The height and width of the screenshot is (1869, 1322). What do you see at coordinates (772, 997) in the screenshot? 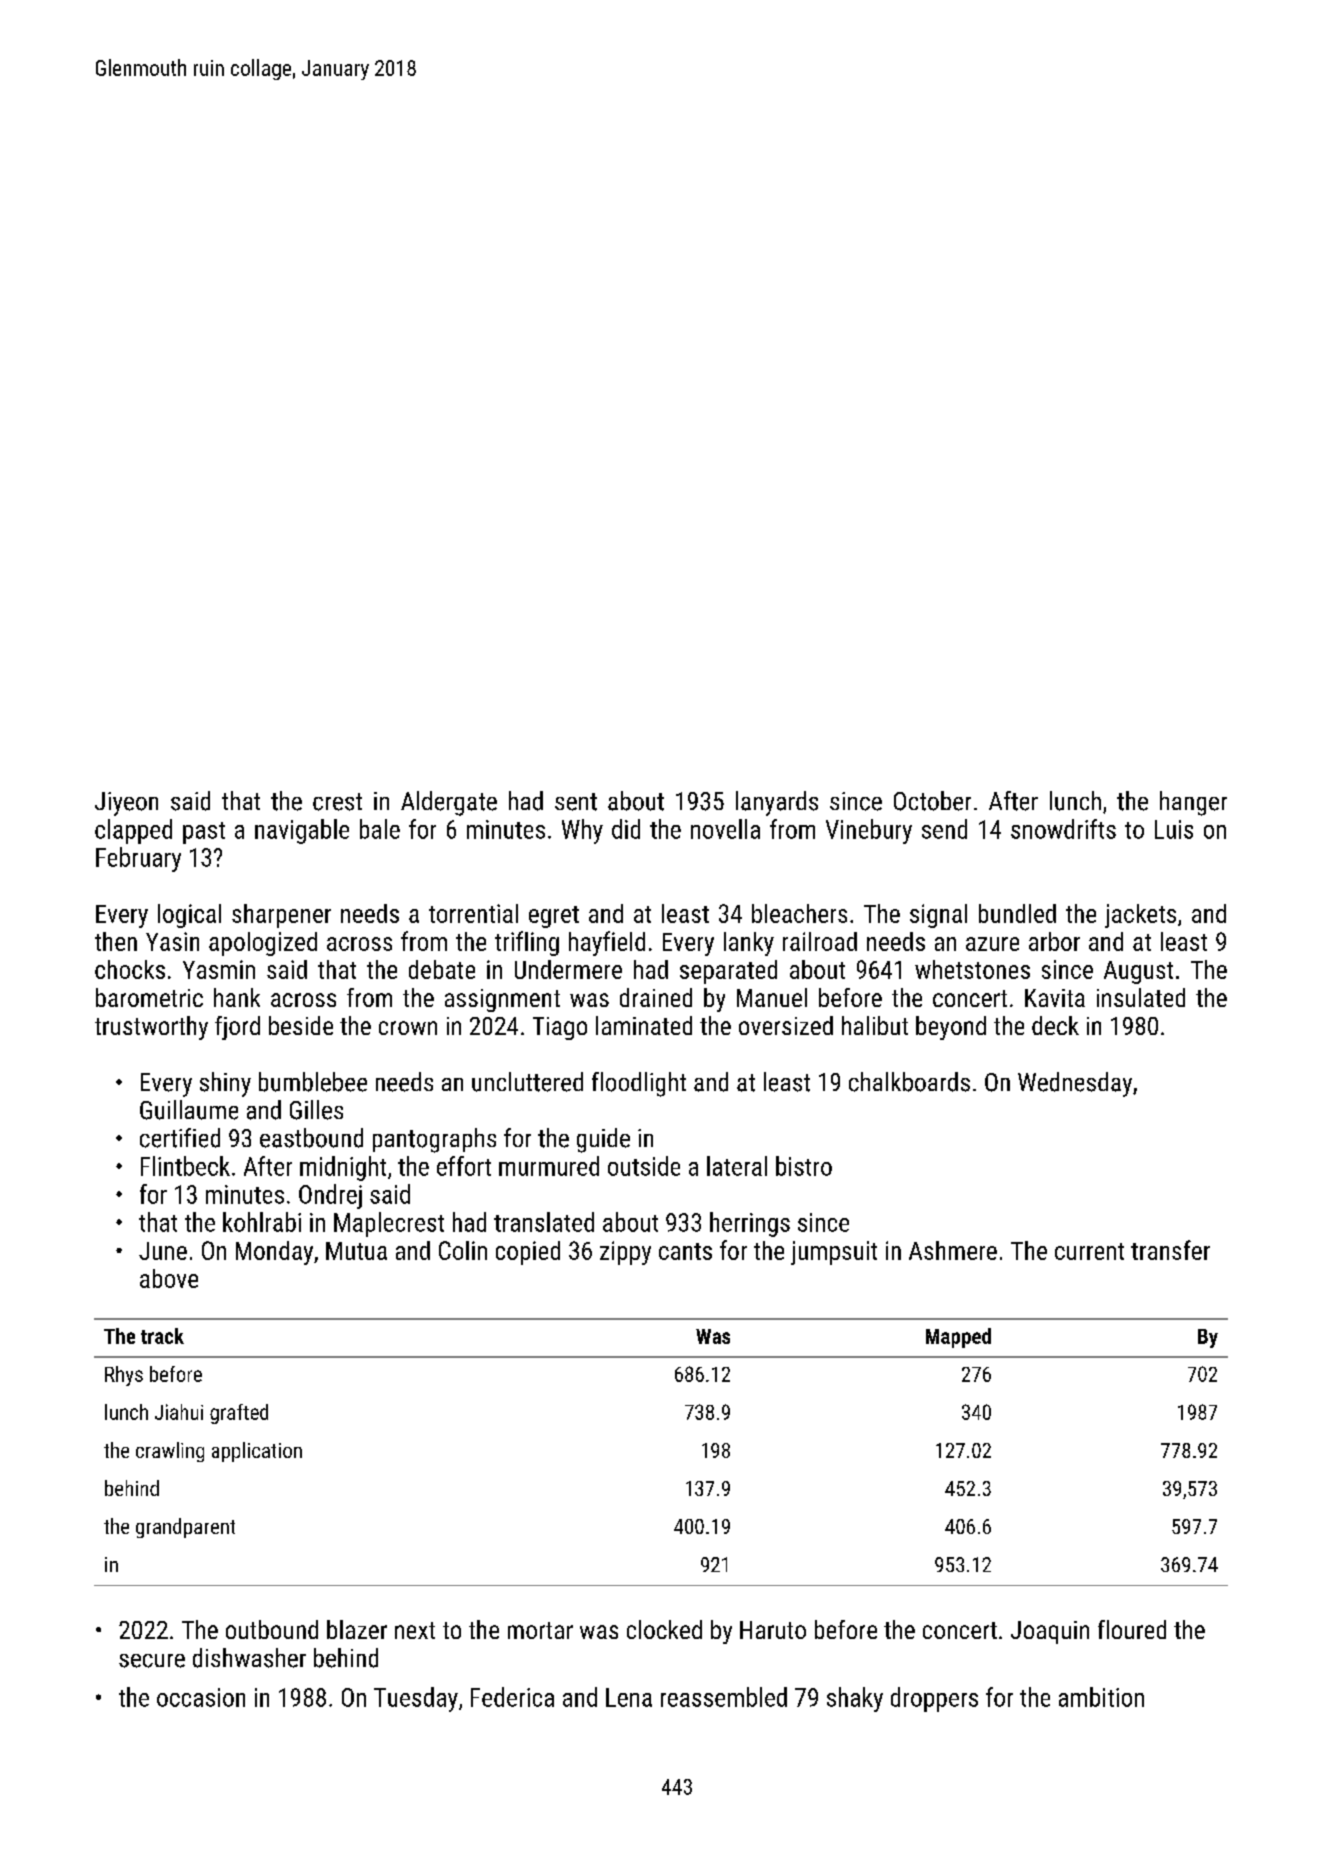
I see `Manuel` at bounding box center [772, 997].
